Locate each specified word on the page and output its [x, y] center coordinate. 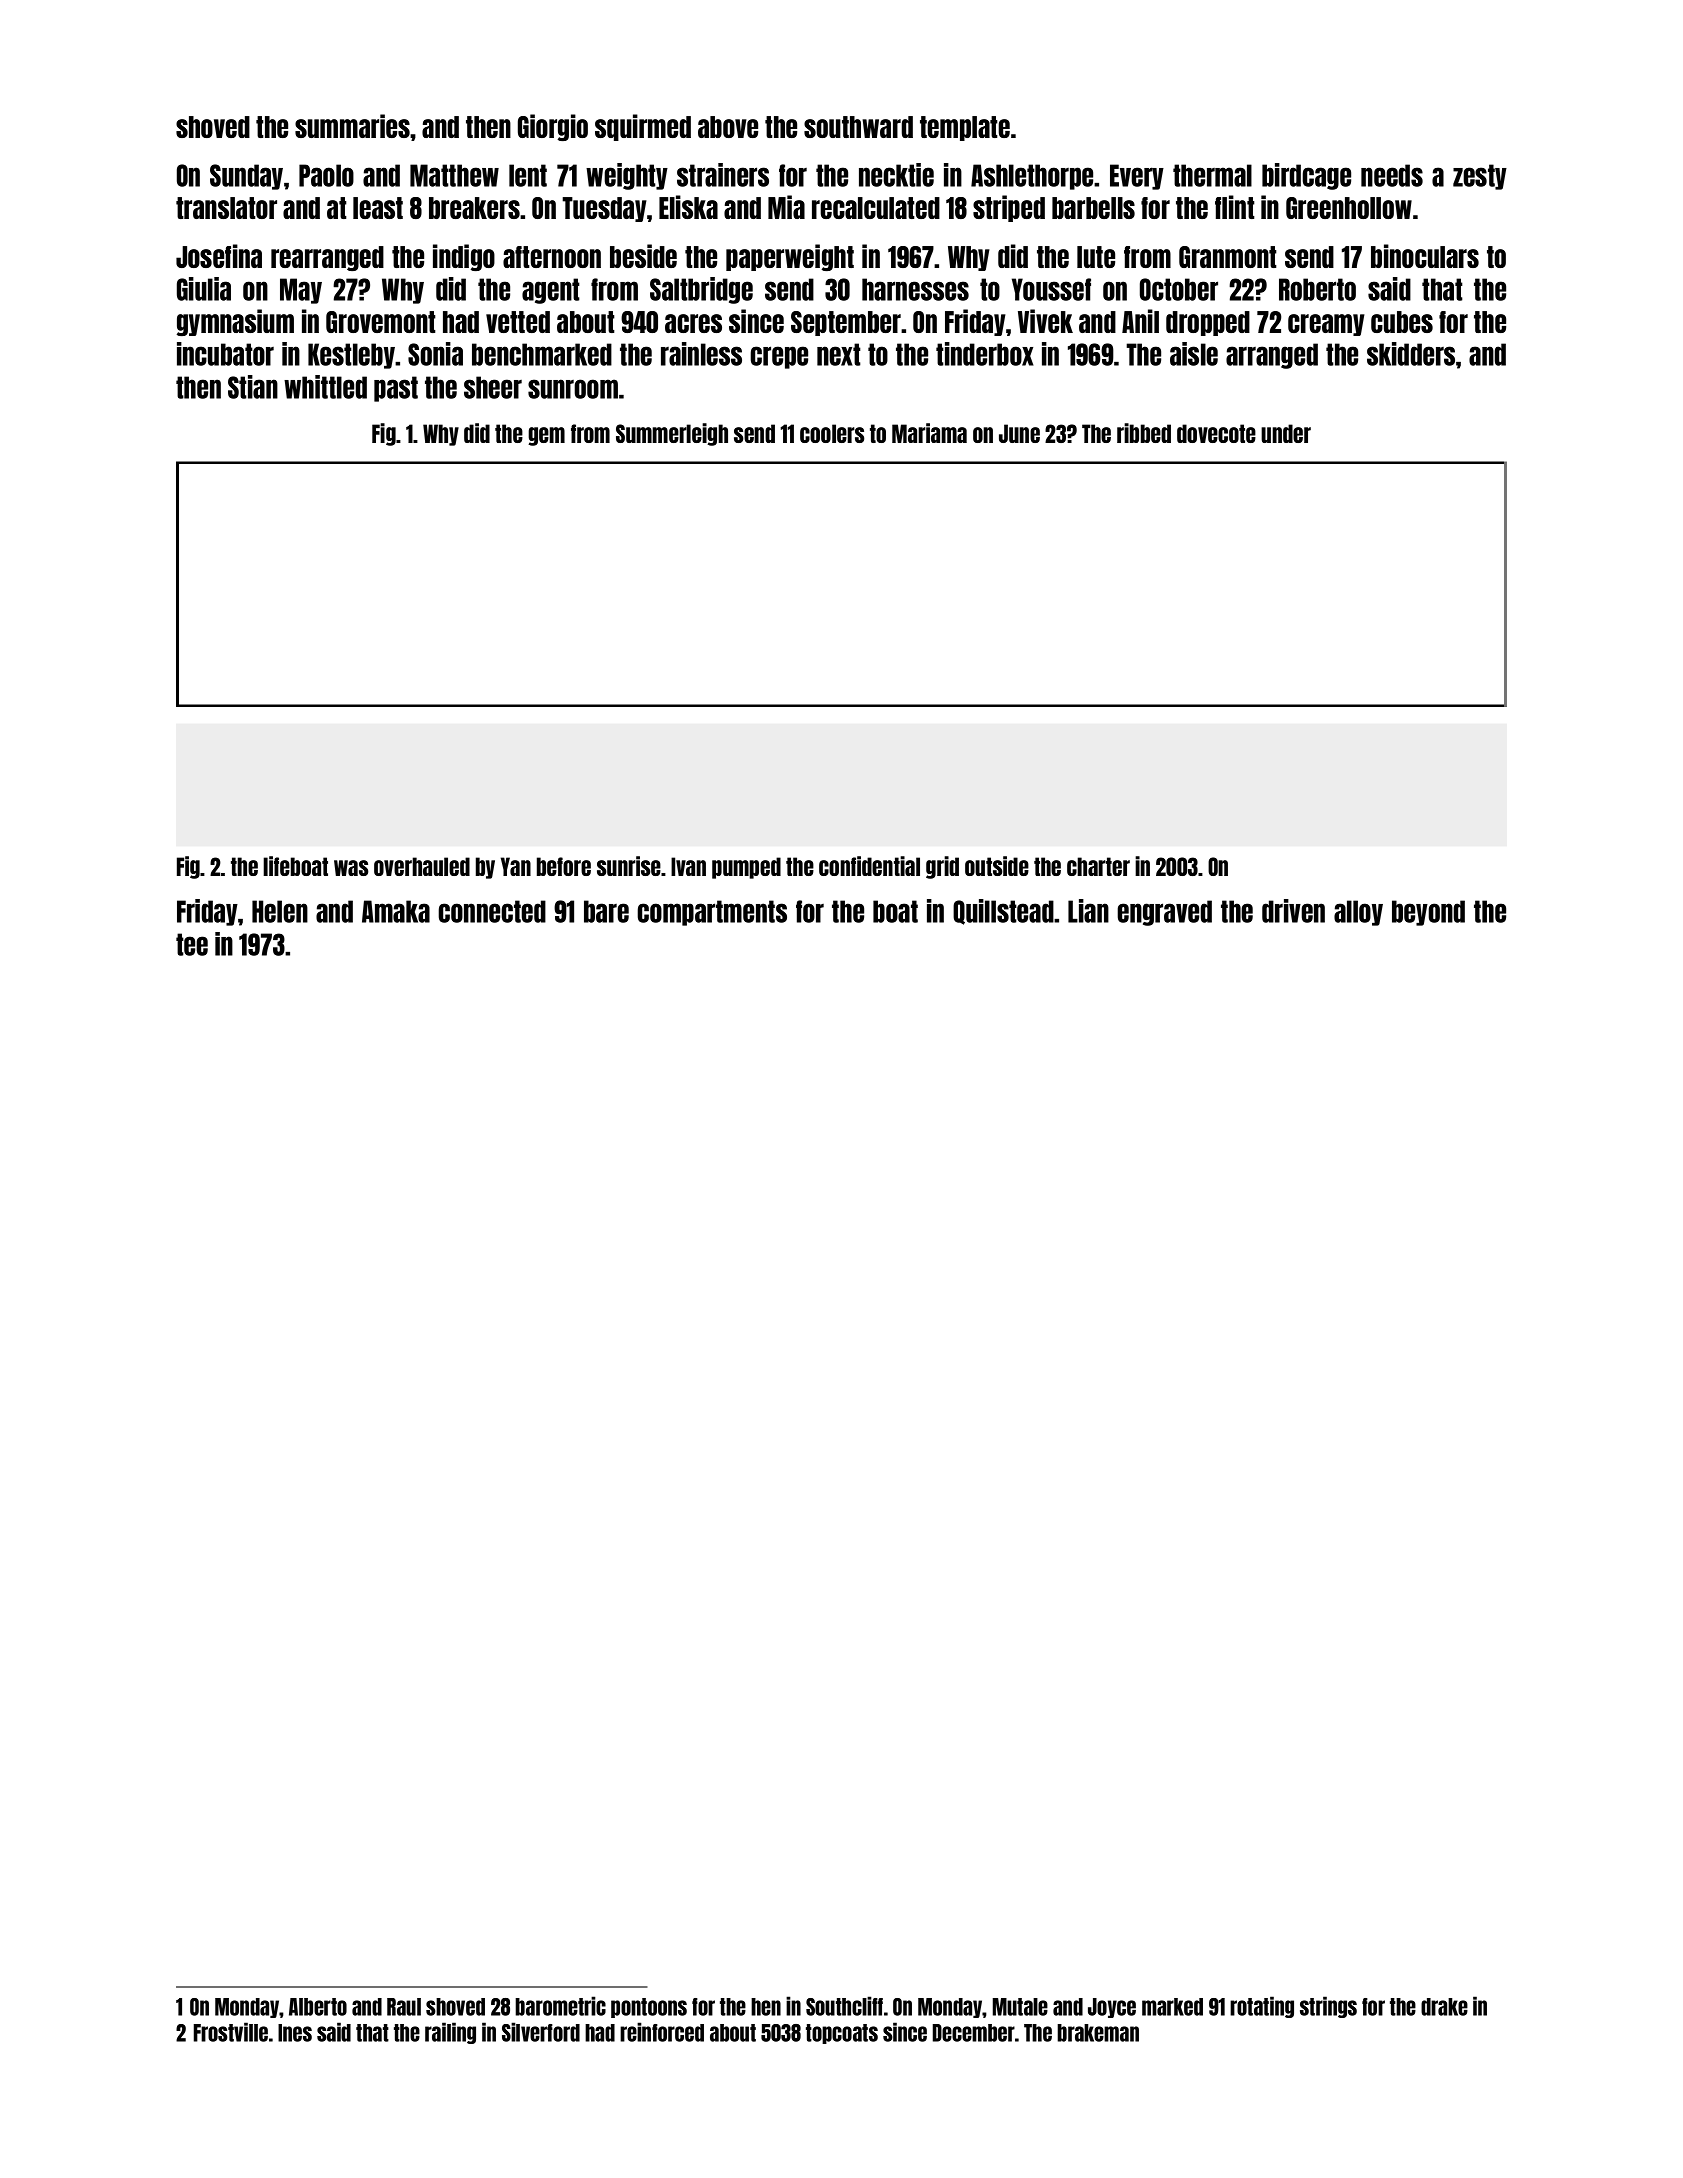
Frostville [231, 2032]
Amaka [396, 911]
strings [1328, 2007]
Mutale [1020, 2007]
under [1286, 433]
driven [1293, 911]
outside [997, 866]
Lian [1088, 911]
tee [192, 944]
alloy [1358, 913]
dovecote [1216, 433]
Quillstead [1003, 912]
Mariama [929, 433]
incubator [225, 354]
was [351, 868]
